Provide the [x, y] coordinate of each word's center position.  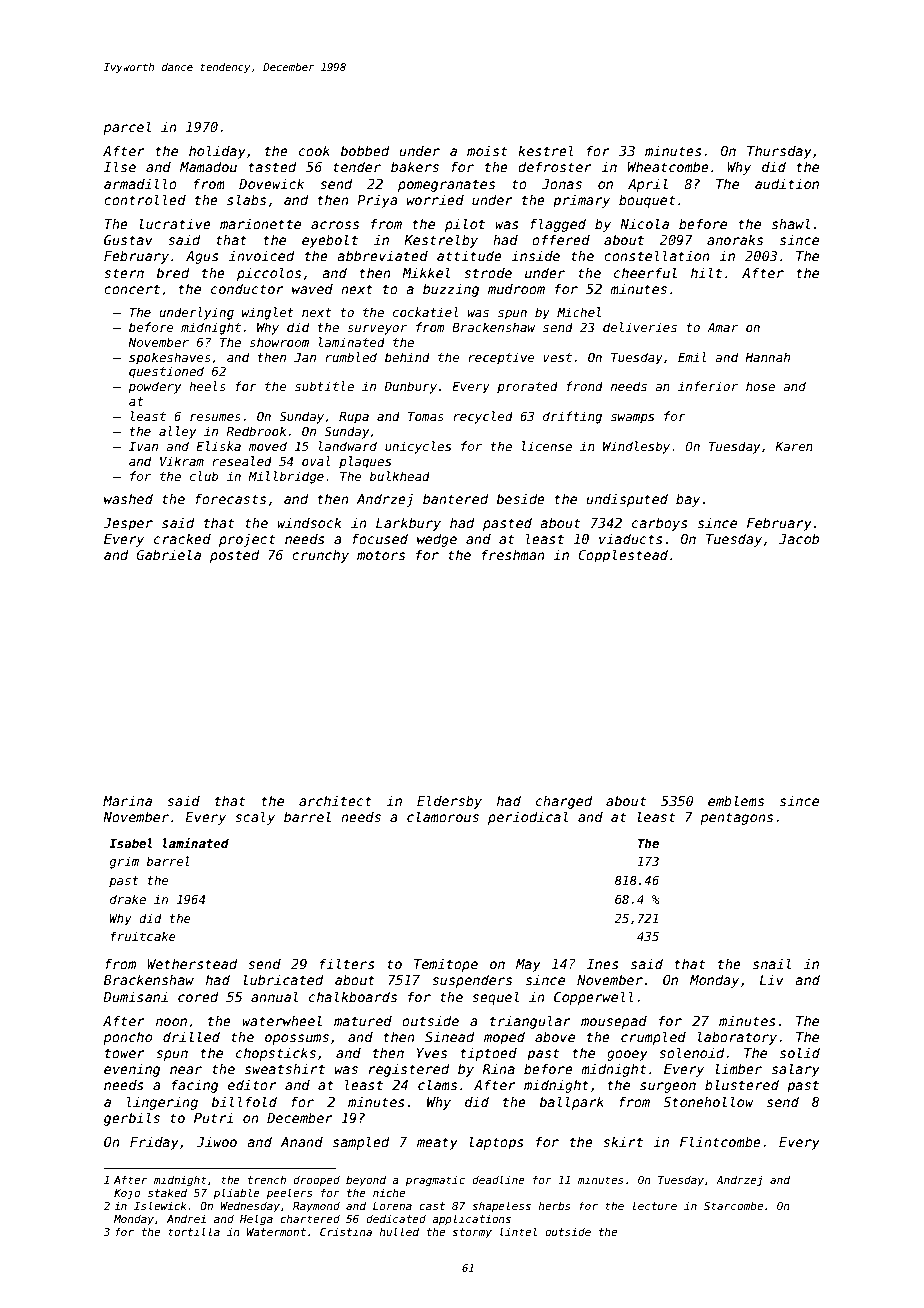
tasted [272, 166]
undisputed [627, 500]
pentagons [736, 818]
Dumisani [135, 996]
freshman [513, 554]
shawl [791, 223]
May [528, 965]
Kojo [127, 1194]
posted [234, 556]
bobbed [364, 150]
